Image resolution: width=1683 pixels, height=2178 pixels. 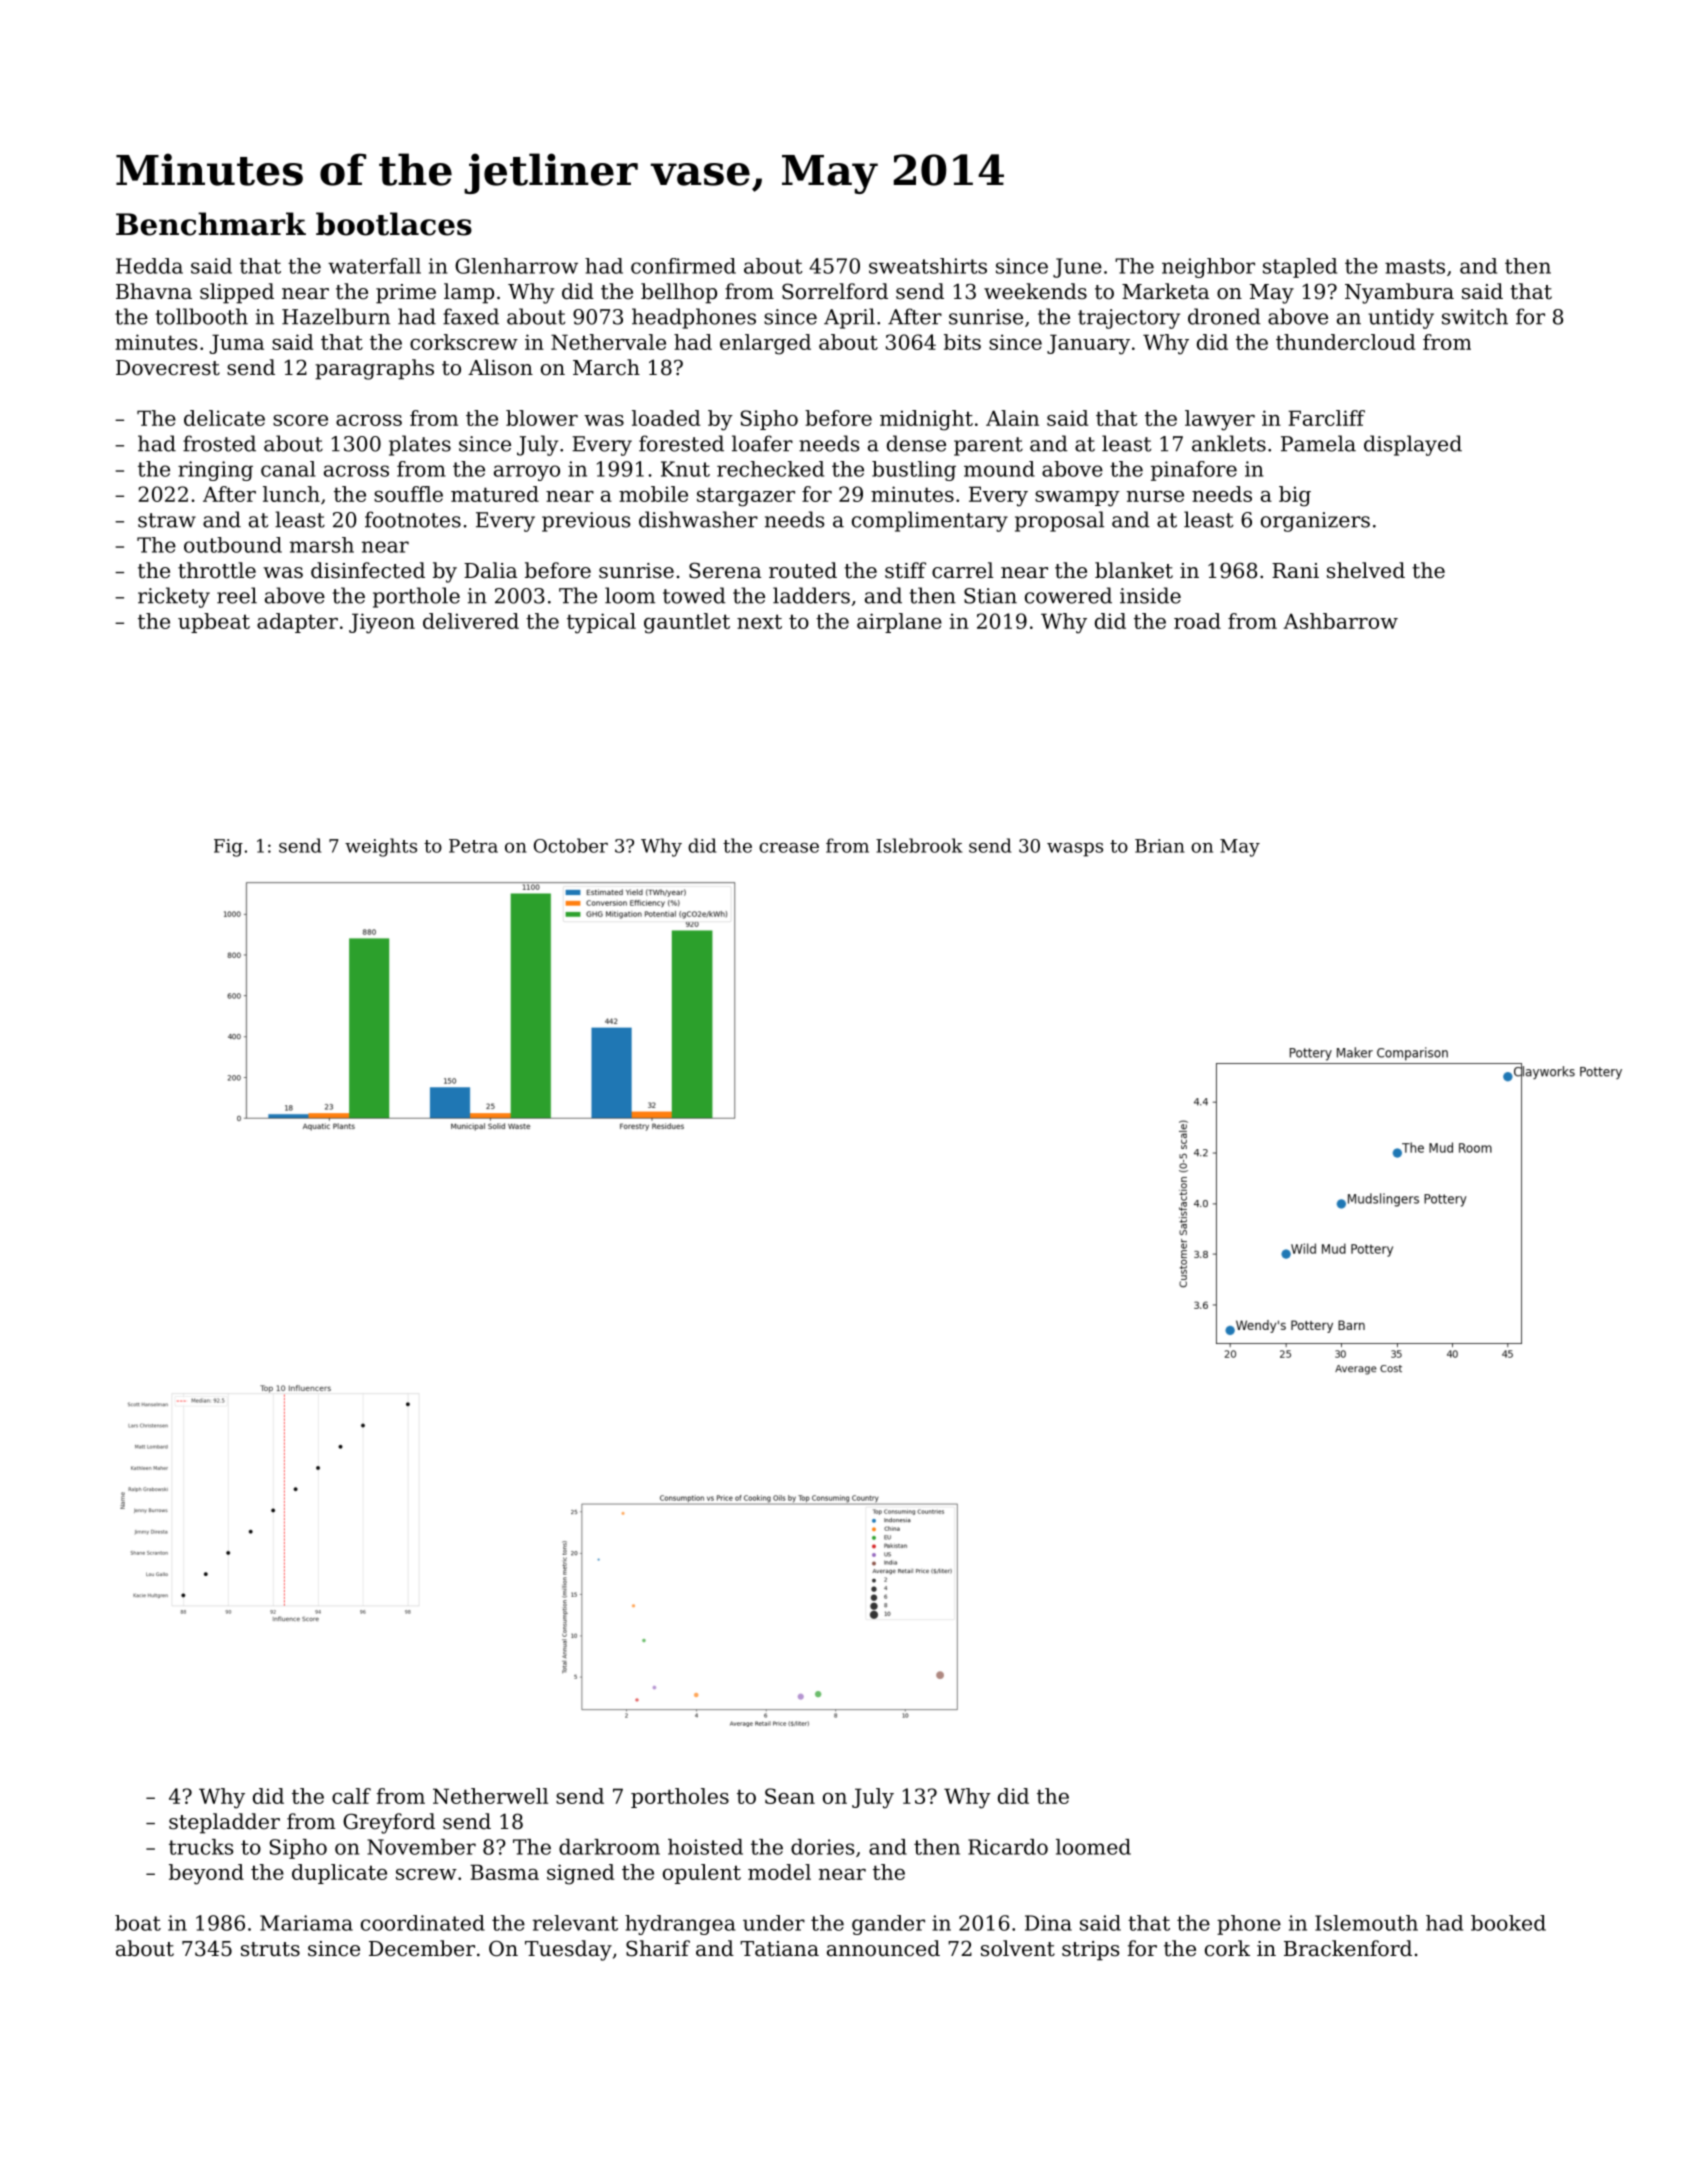 What do you see at coordinates (1475, 316) in the screenshot?
I see `switch` at bounding box center [1475, 316].
